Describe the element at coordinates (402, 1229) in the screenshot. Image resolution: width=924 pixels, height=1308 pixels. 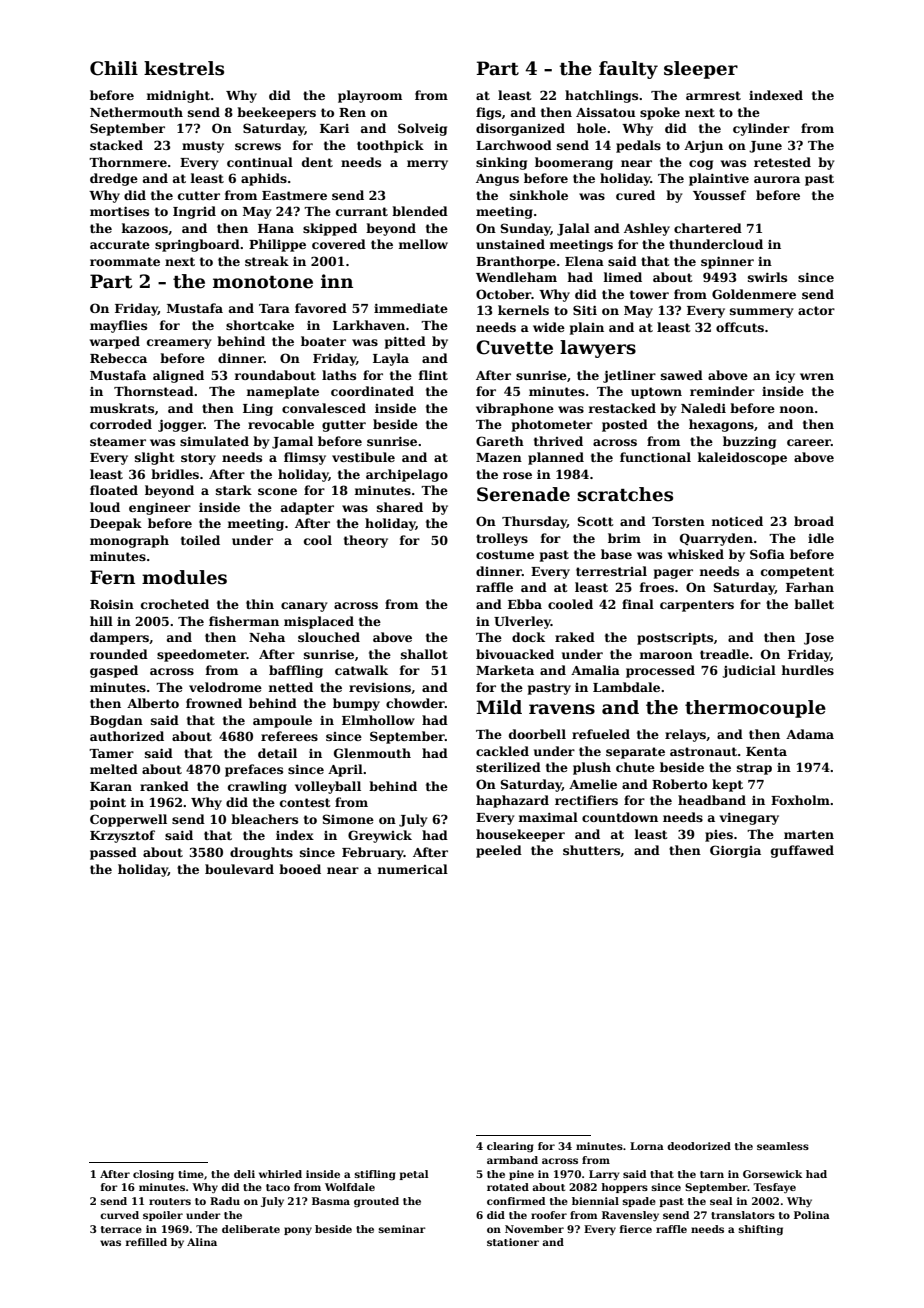
I see `seminar` at that location.
